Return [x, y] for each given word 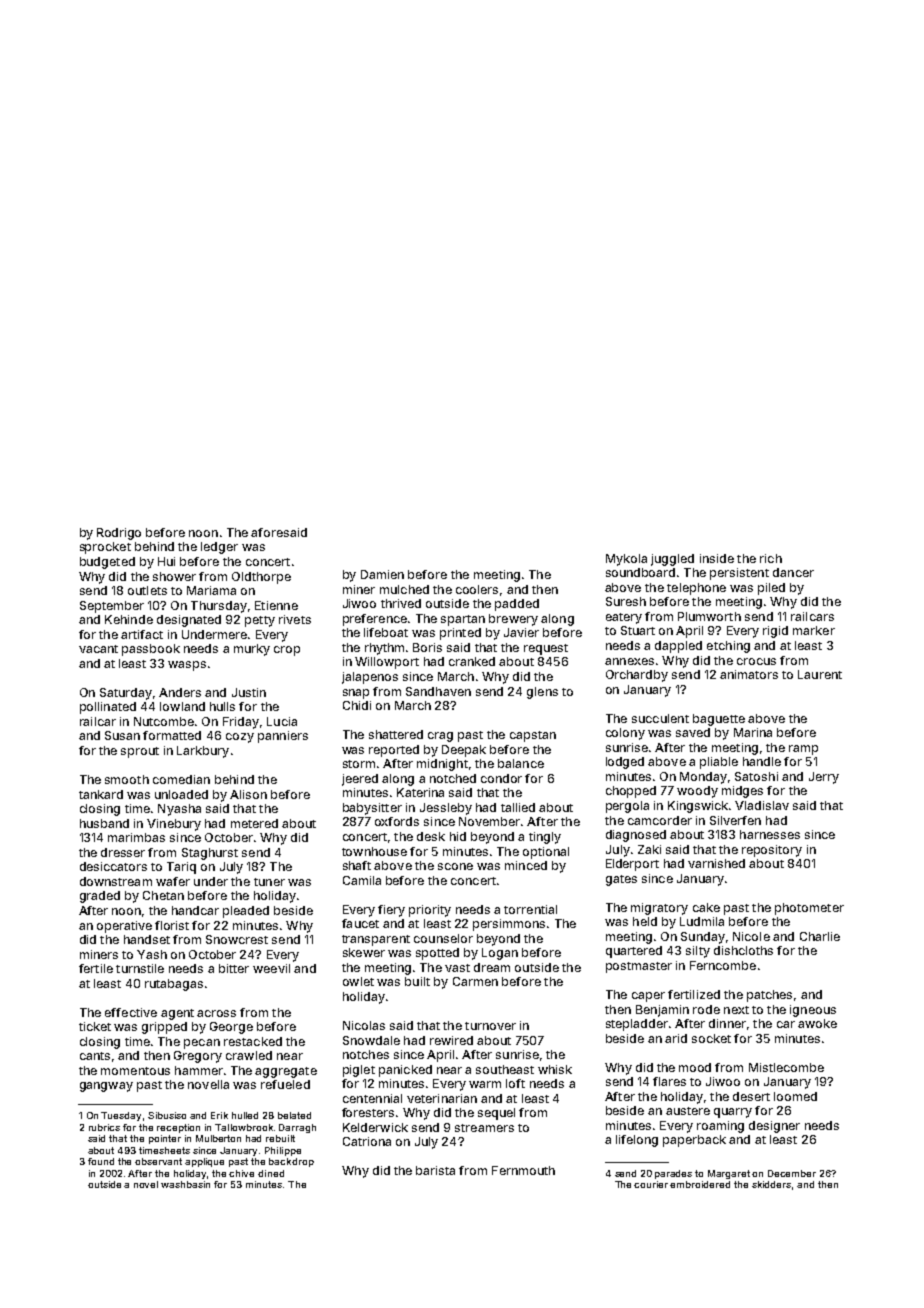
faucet [360, 923]
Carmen [475, 981]
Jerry [824, 778]
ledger [219, 548]
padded [517, 605]
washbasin [185, 1184]
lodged [625, 763]
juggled [672, 560]
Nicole [751, 936]
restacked [253, 1041]
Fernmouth [523, 1170]
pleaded [246, 912]
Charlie [820, 936]
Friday [241, 723]
